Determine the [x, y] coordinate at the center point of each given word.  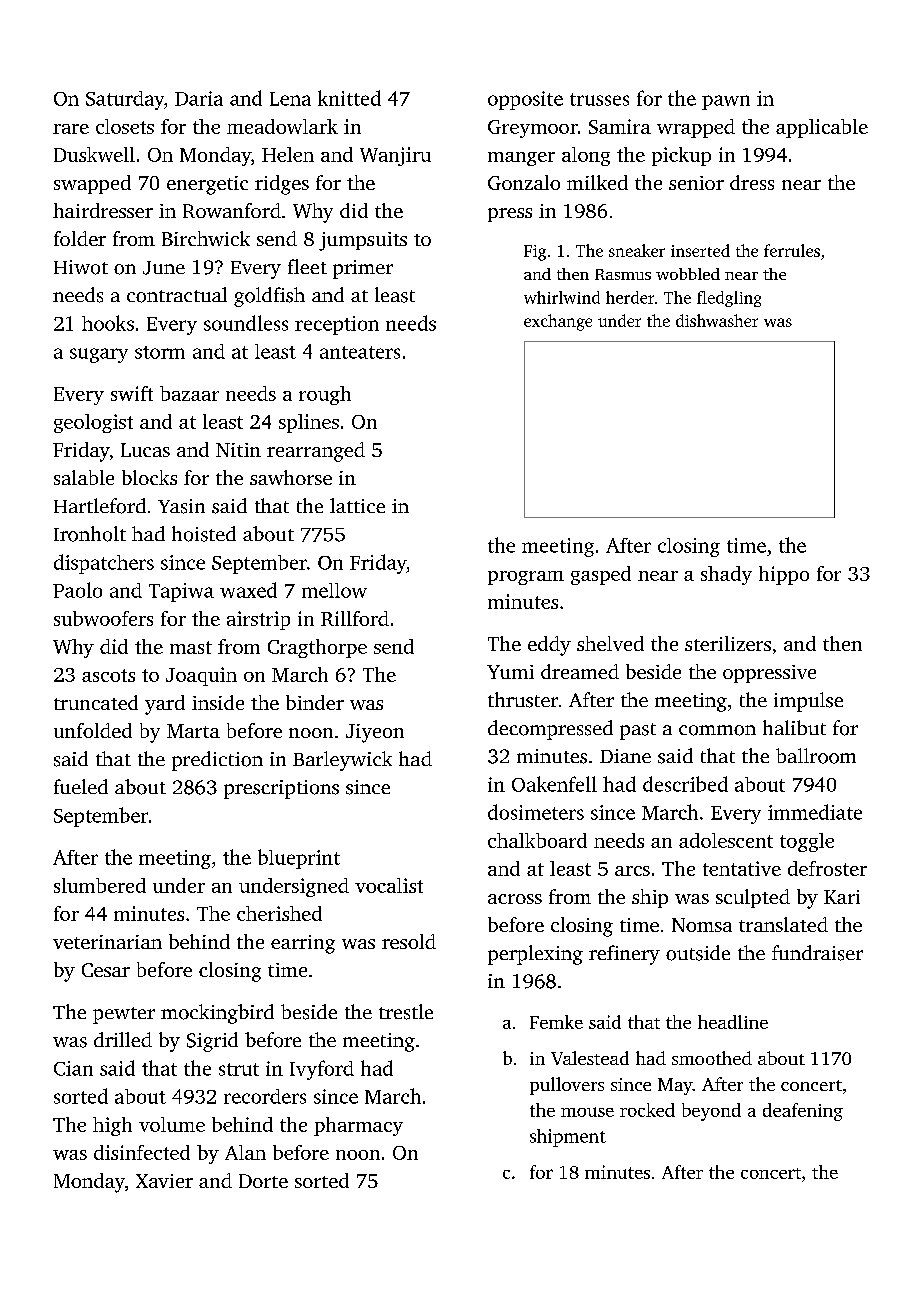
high [112, 1126]
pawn [726, 102]
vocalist [389, 885]
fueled [81, 786]
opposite [525, 100]
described [685, 784]
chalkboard [537, 840]
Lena [290, 99]
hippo [784, 575]
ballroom [816, 756]
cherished [279, 913]
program [526, 578]
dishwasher [717, 320]
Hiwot [81, 267]
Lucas [145, 450]
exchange [558, 322]
